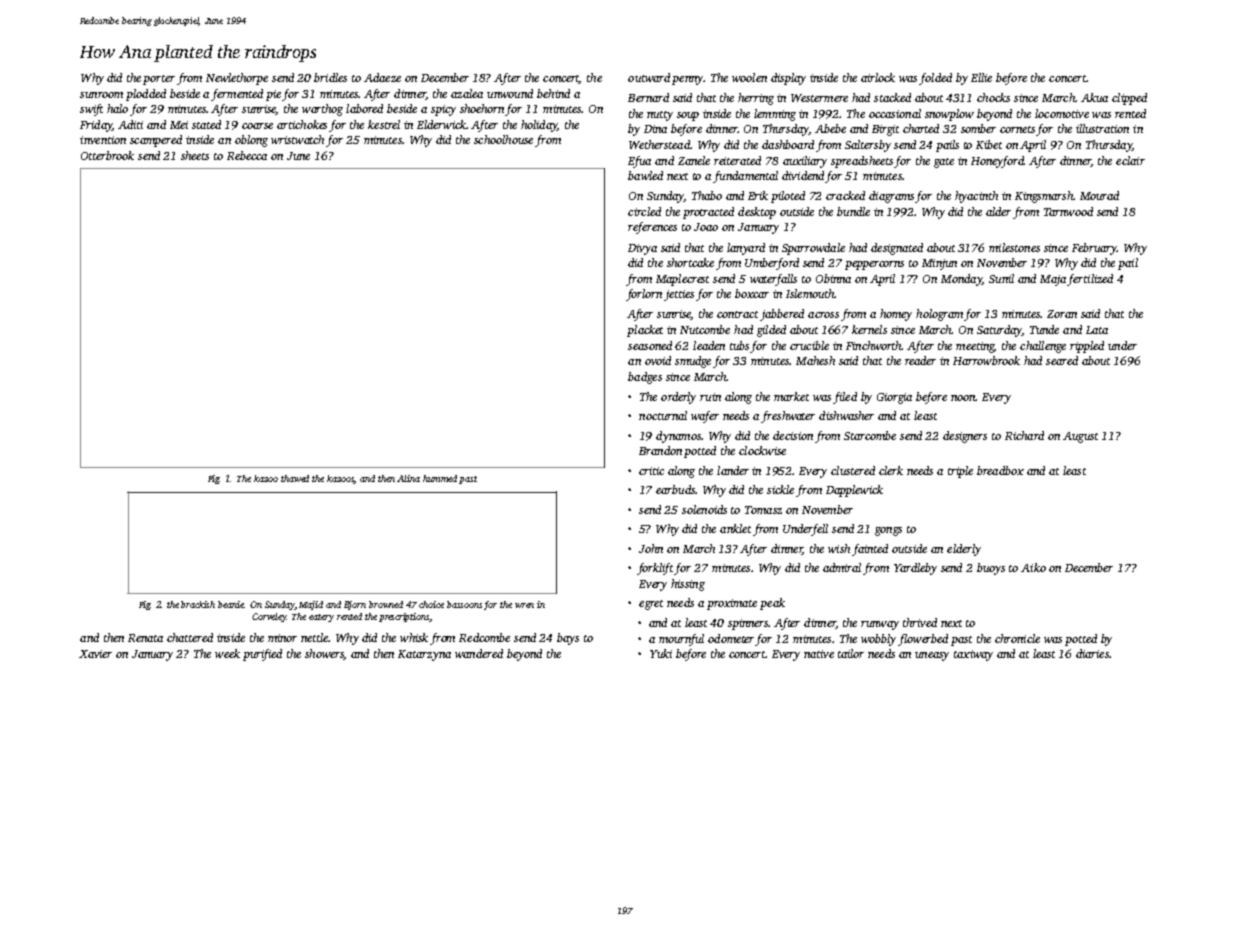 The image size is (1233, 952). Describe the element at coordinates (964, 550) in the screenshot. I see `elderly` at that location.
